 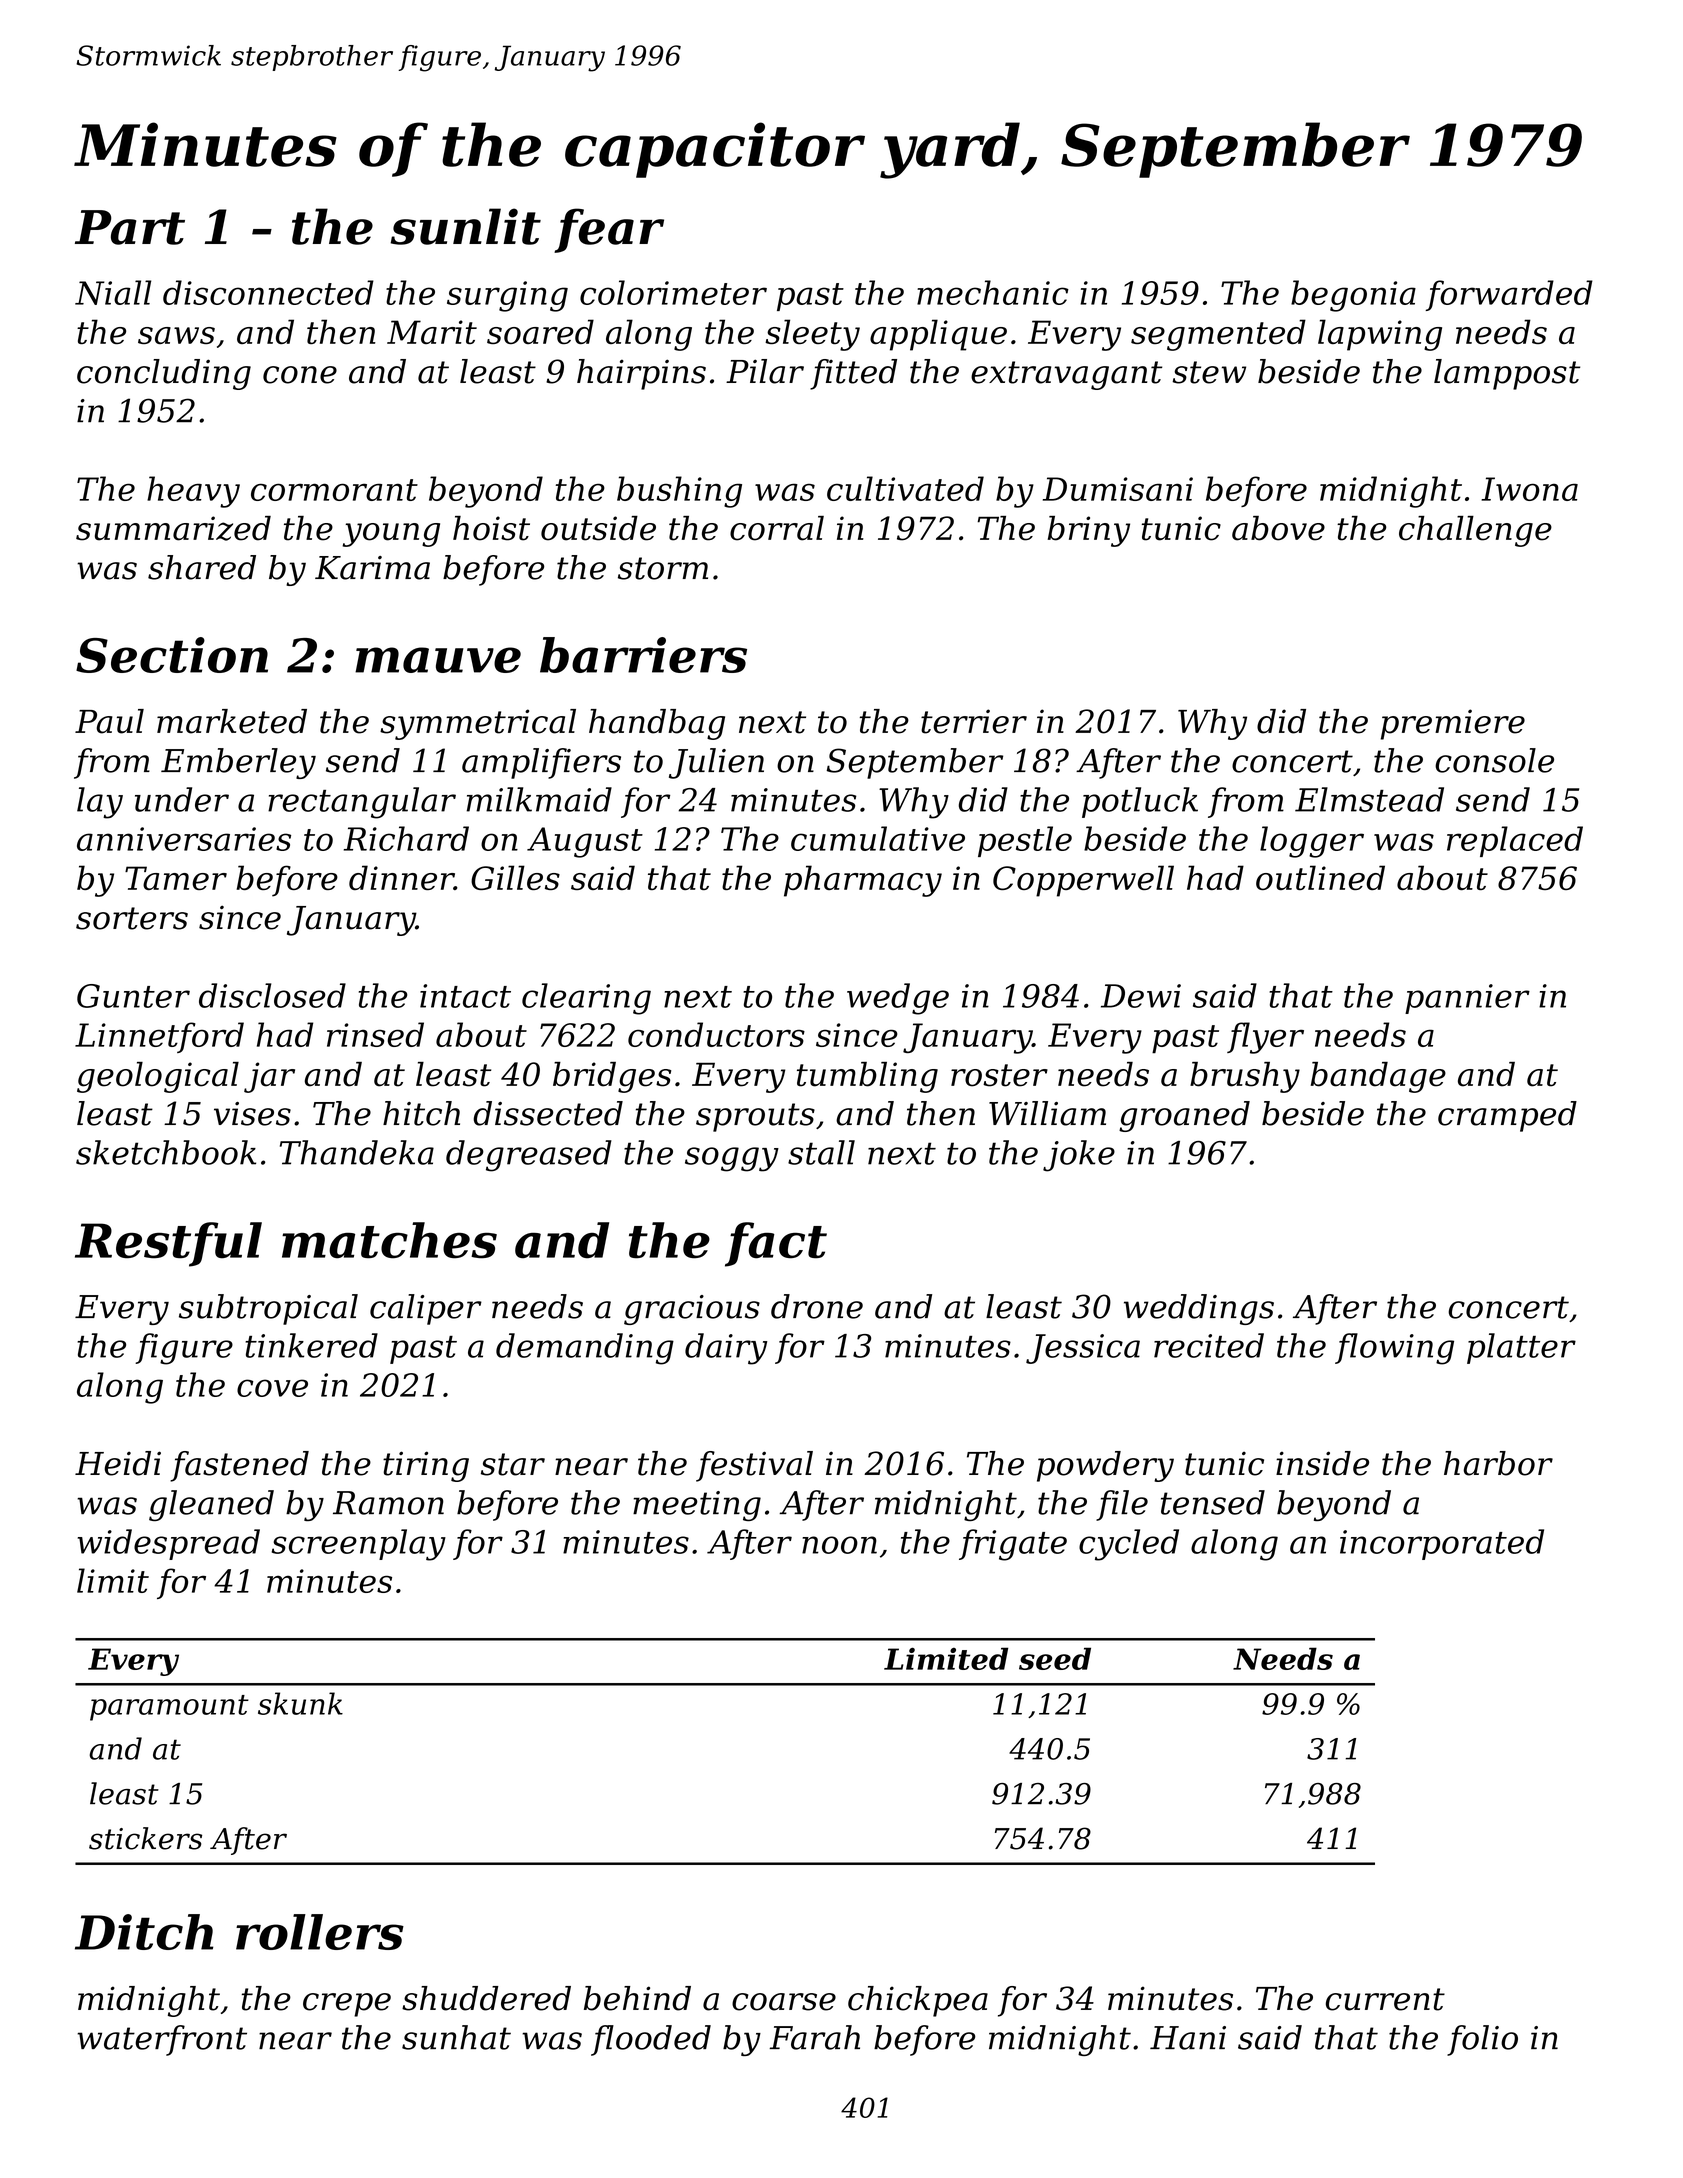 I want to click on rollers, so click(x=320, y=1932).
